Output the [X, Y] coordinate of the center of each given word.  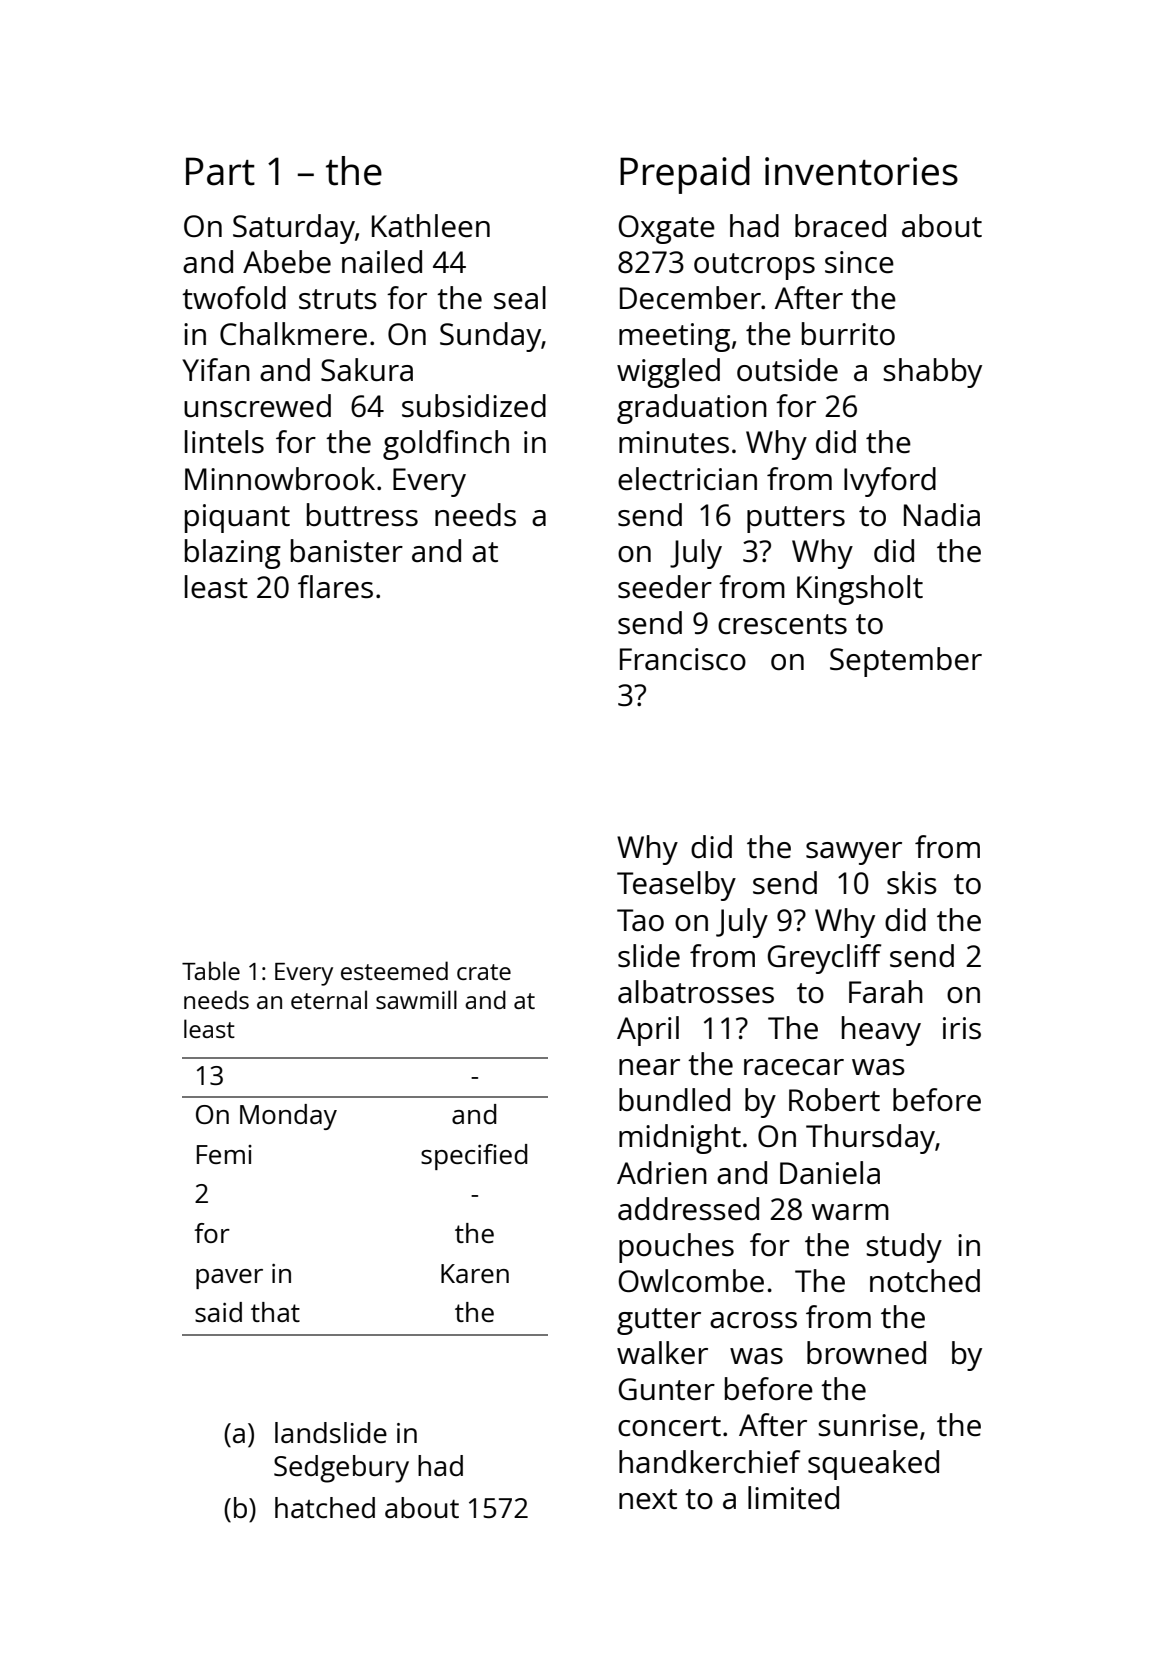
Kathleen [431, 226]
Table [211, 970]
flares [335, 587]
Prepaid [685, 175]
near [649, 1067]
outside [787, 370]
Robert [834, 1100]
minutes [674, 442]
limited [793, 1498]
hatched [325, 1507]
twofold [234, 297]
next [648, 1499]
